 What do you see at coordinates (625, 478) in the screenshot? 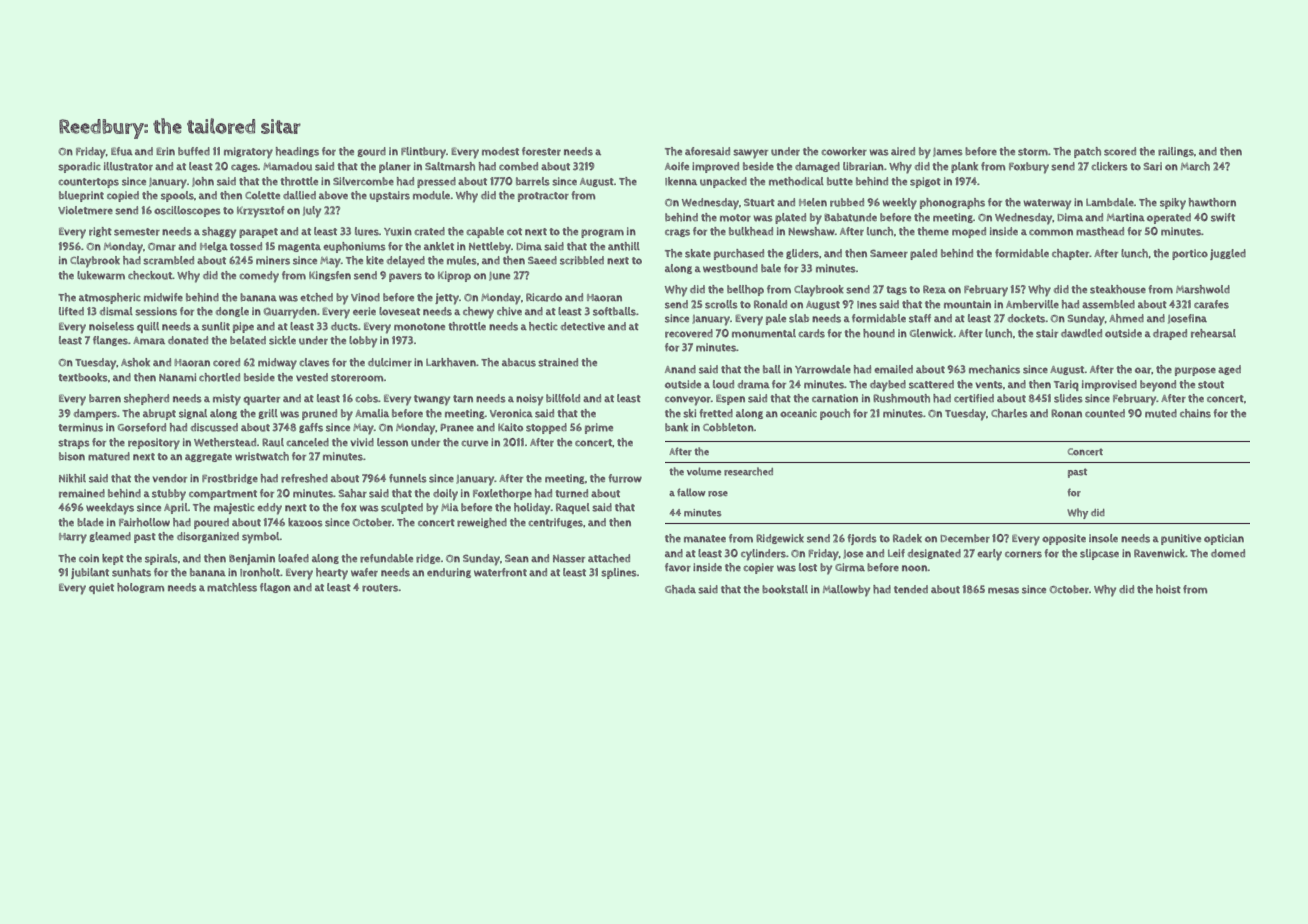
I see `furrow` at bounding box center [625, 478].
